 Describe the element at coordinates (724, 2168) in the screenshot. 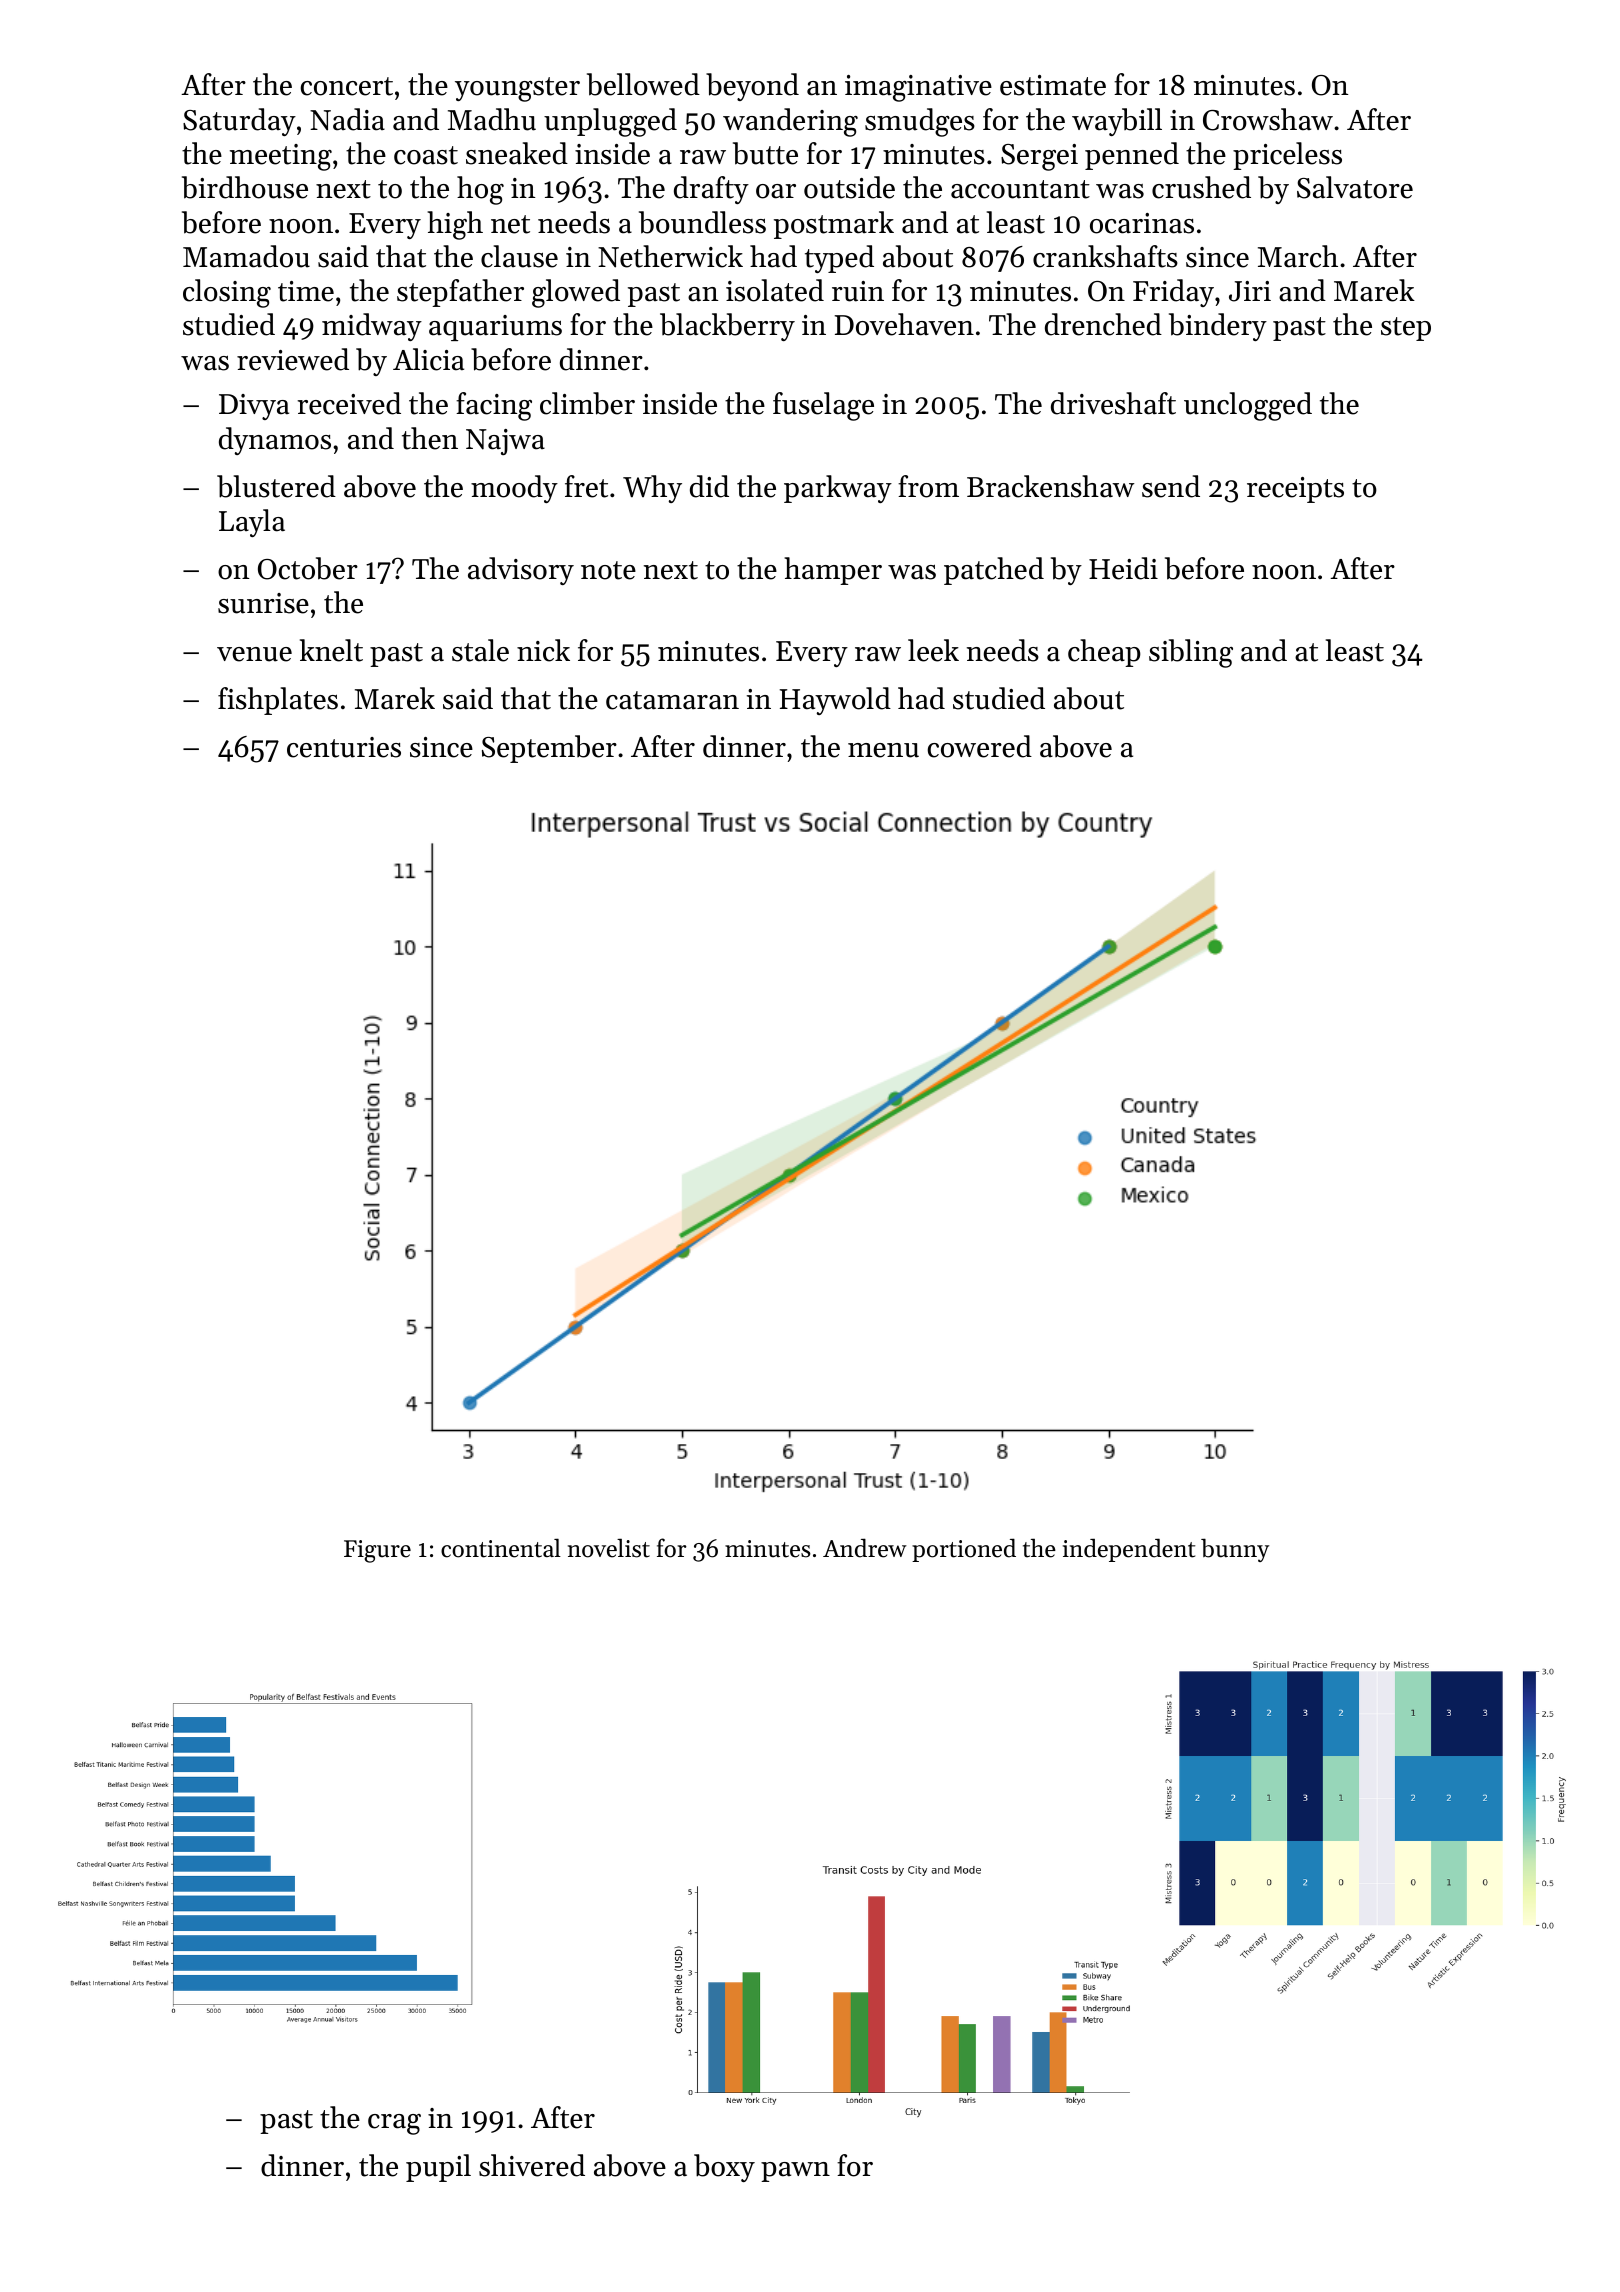

I see `boxy` at that location.
